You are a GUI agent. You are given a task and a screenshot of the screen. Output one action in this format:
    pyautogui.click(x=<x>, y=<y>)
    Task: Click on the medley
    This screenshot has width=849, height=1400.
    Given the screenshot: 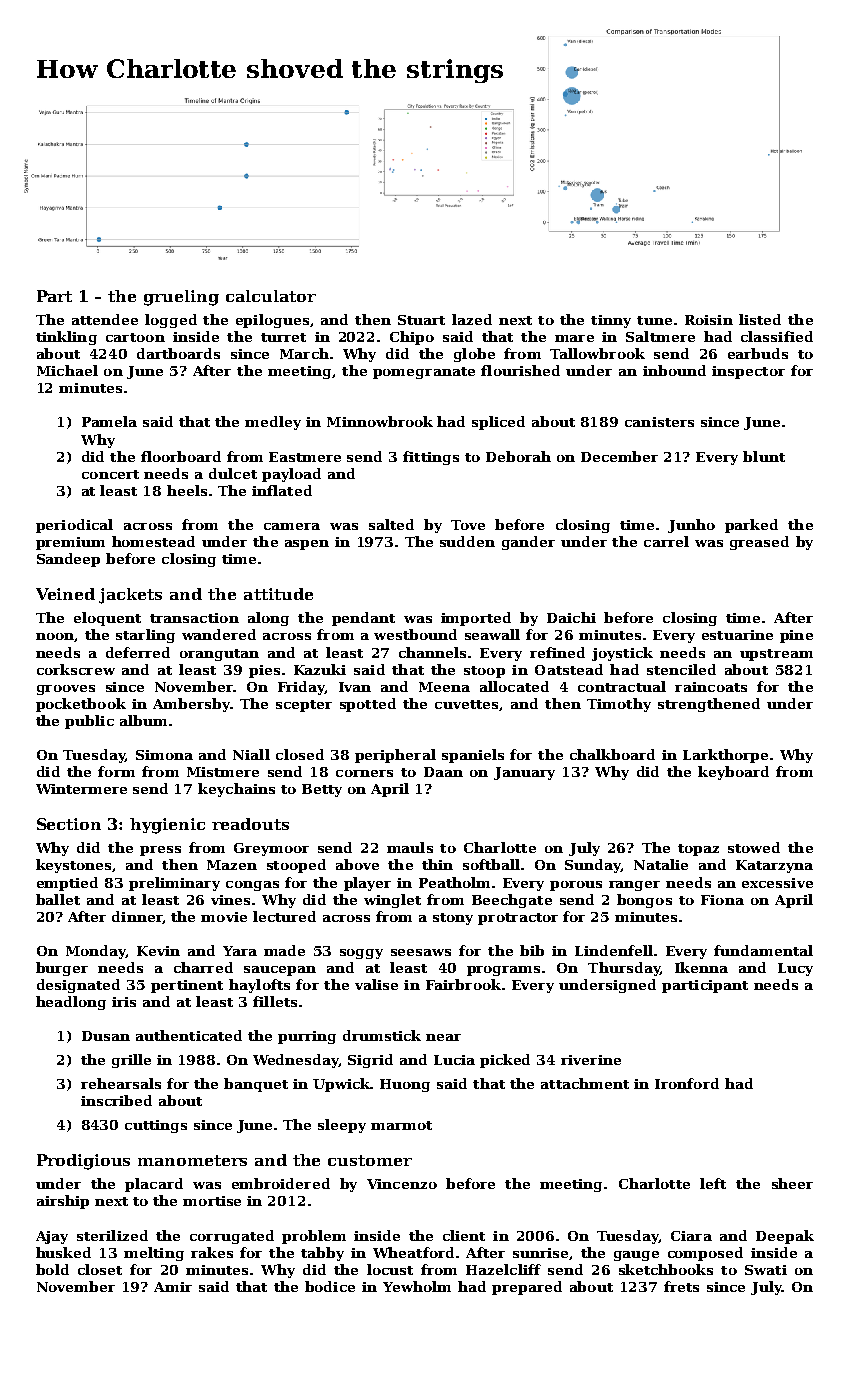 What is the action you would take?
    pyautogui.click(x=273, y=423)
